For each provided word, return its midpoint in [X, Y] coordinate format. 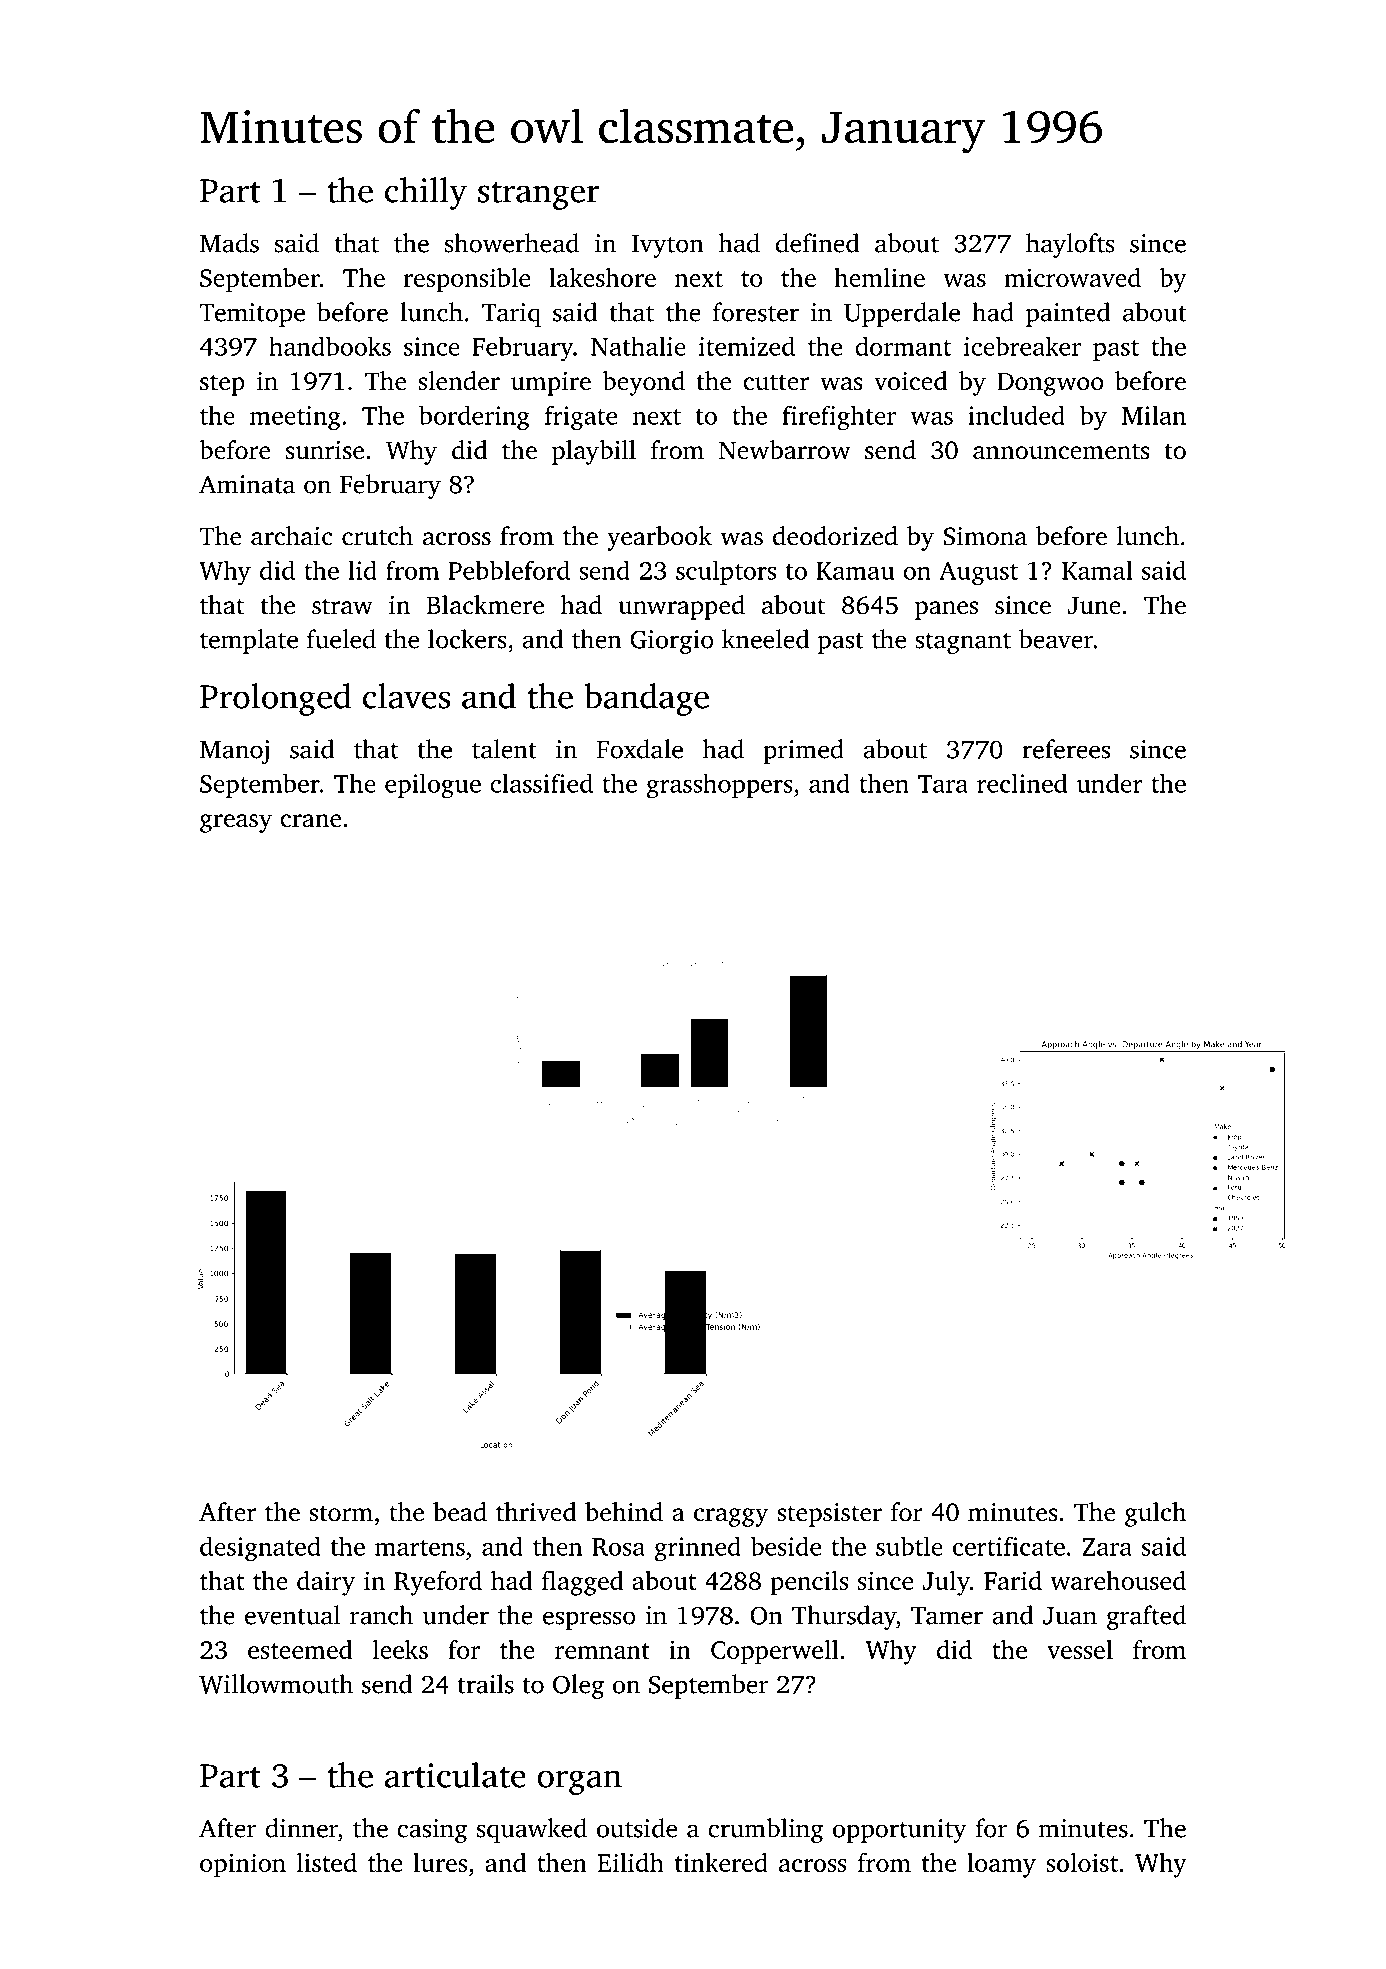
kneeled [765, 639]
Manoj [234, 752]
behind [624, 1512]
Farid [1013, 1580]
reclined [1022, 783]
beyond [643, 383]
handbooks [330, 346]
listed [327, 1862]
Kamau [855, 571]
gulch [1155, 1514]
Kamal [1097, 570]
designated [260, 1548]
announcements [1061, 451]
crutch [377, 536]
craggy [731, 1517]
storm [341, 1513]
